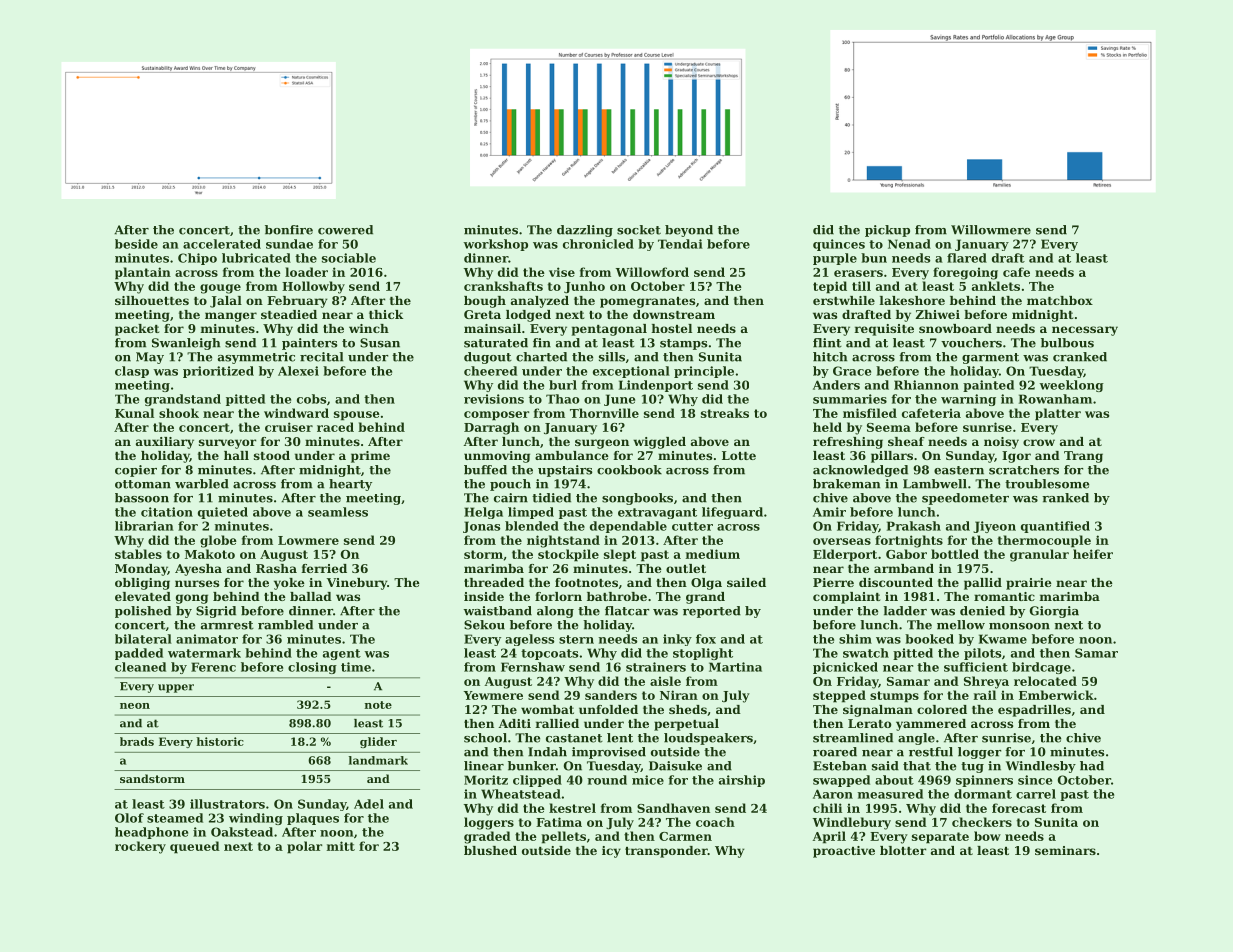 This screenshot has height=952, width=1233. What do you see at coordinates (996, 286) in the screenshot?
I see `anklets` at bounding box center [996, 286].
